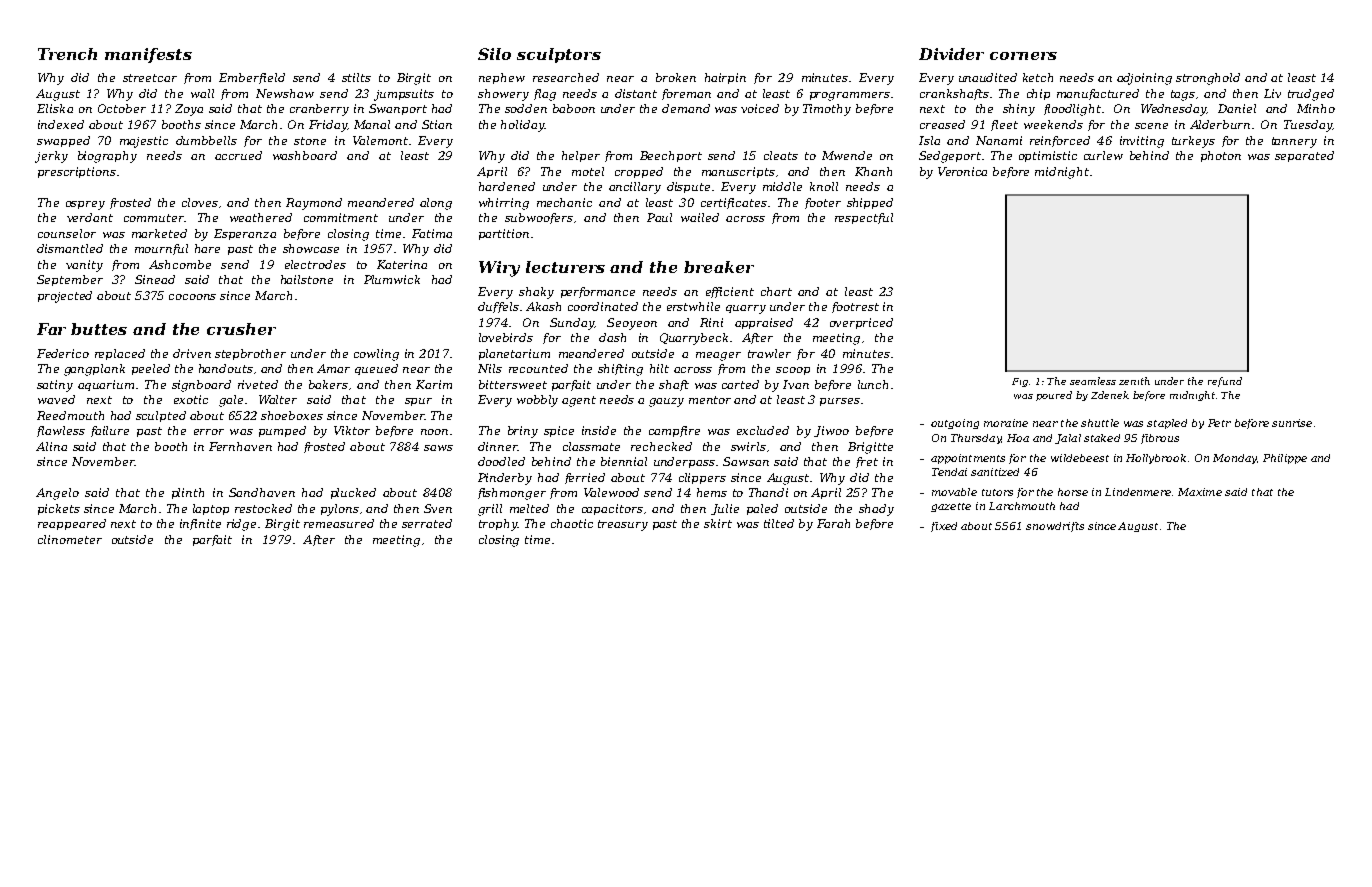 This screenshot has height=887, width=1372. Describe the element at coordinates (579, 401) in the screenshot. I see `agent` at that location.
